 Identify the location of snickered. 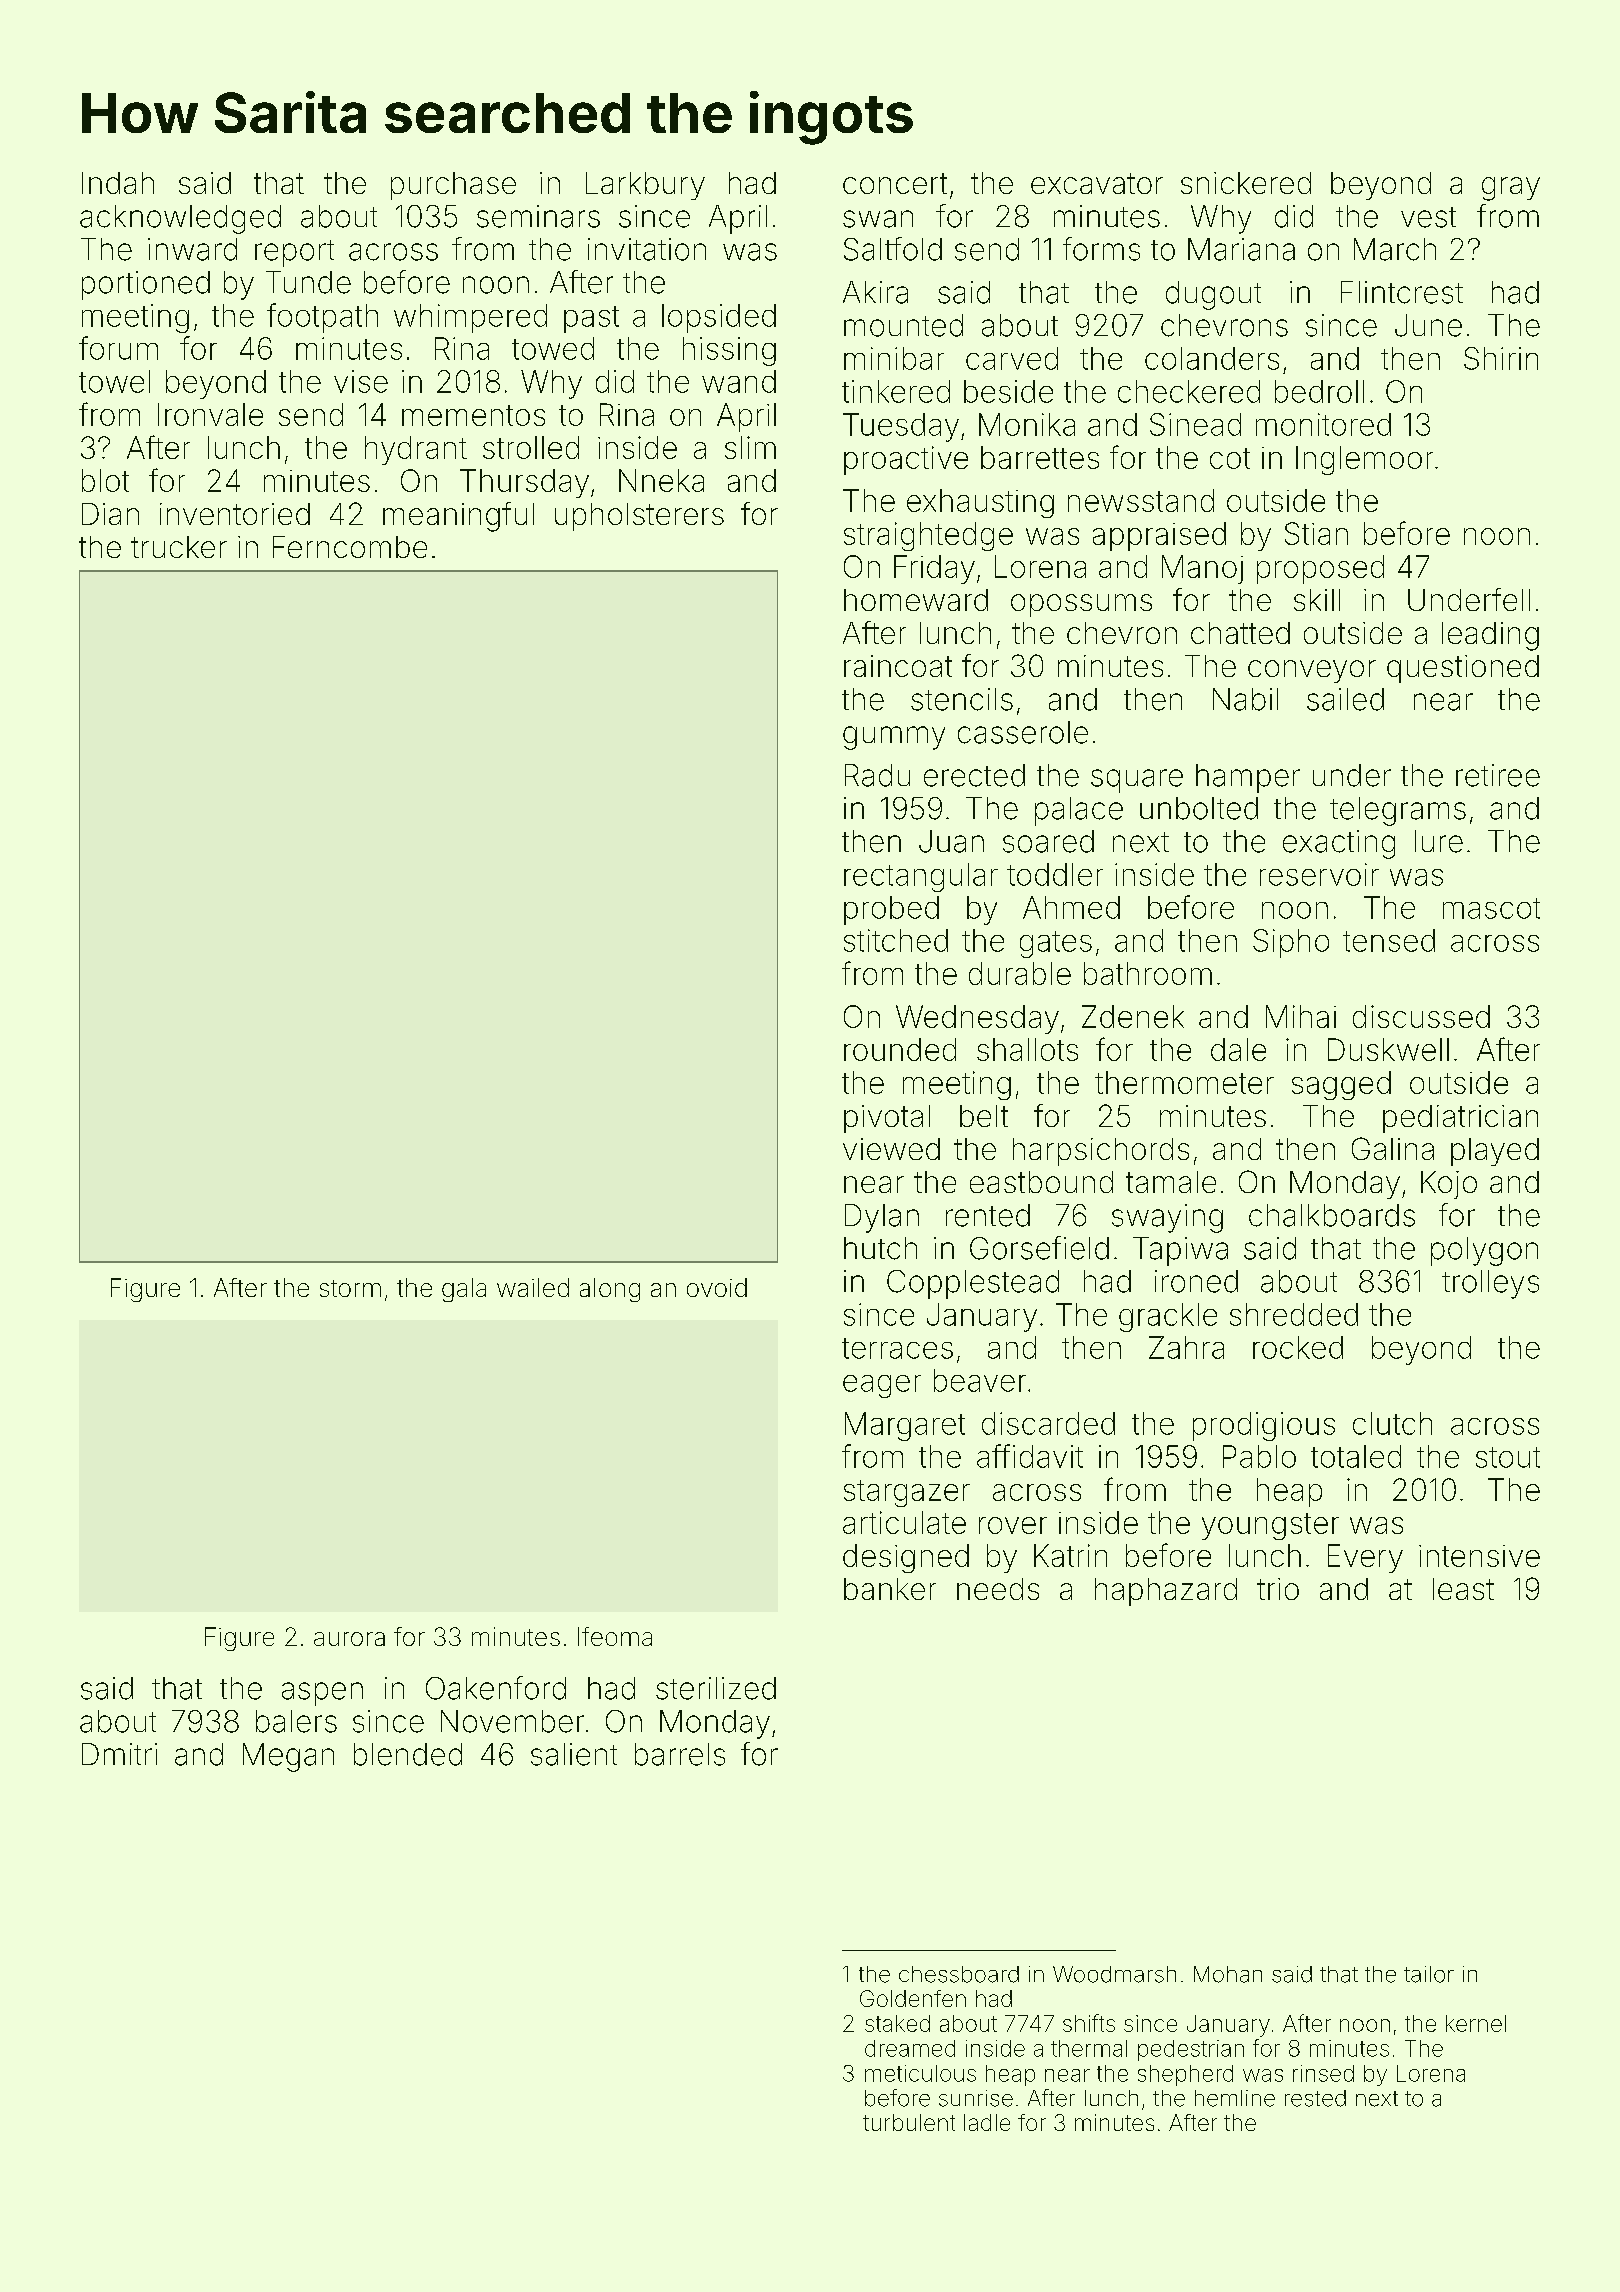
(1246, 183).
